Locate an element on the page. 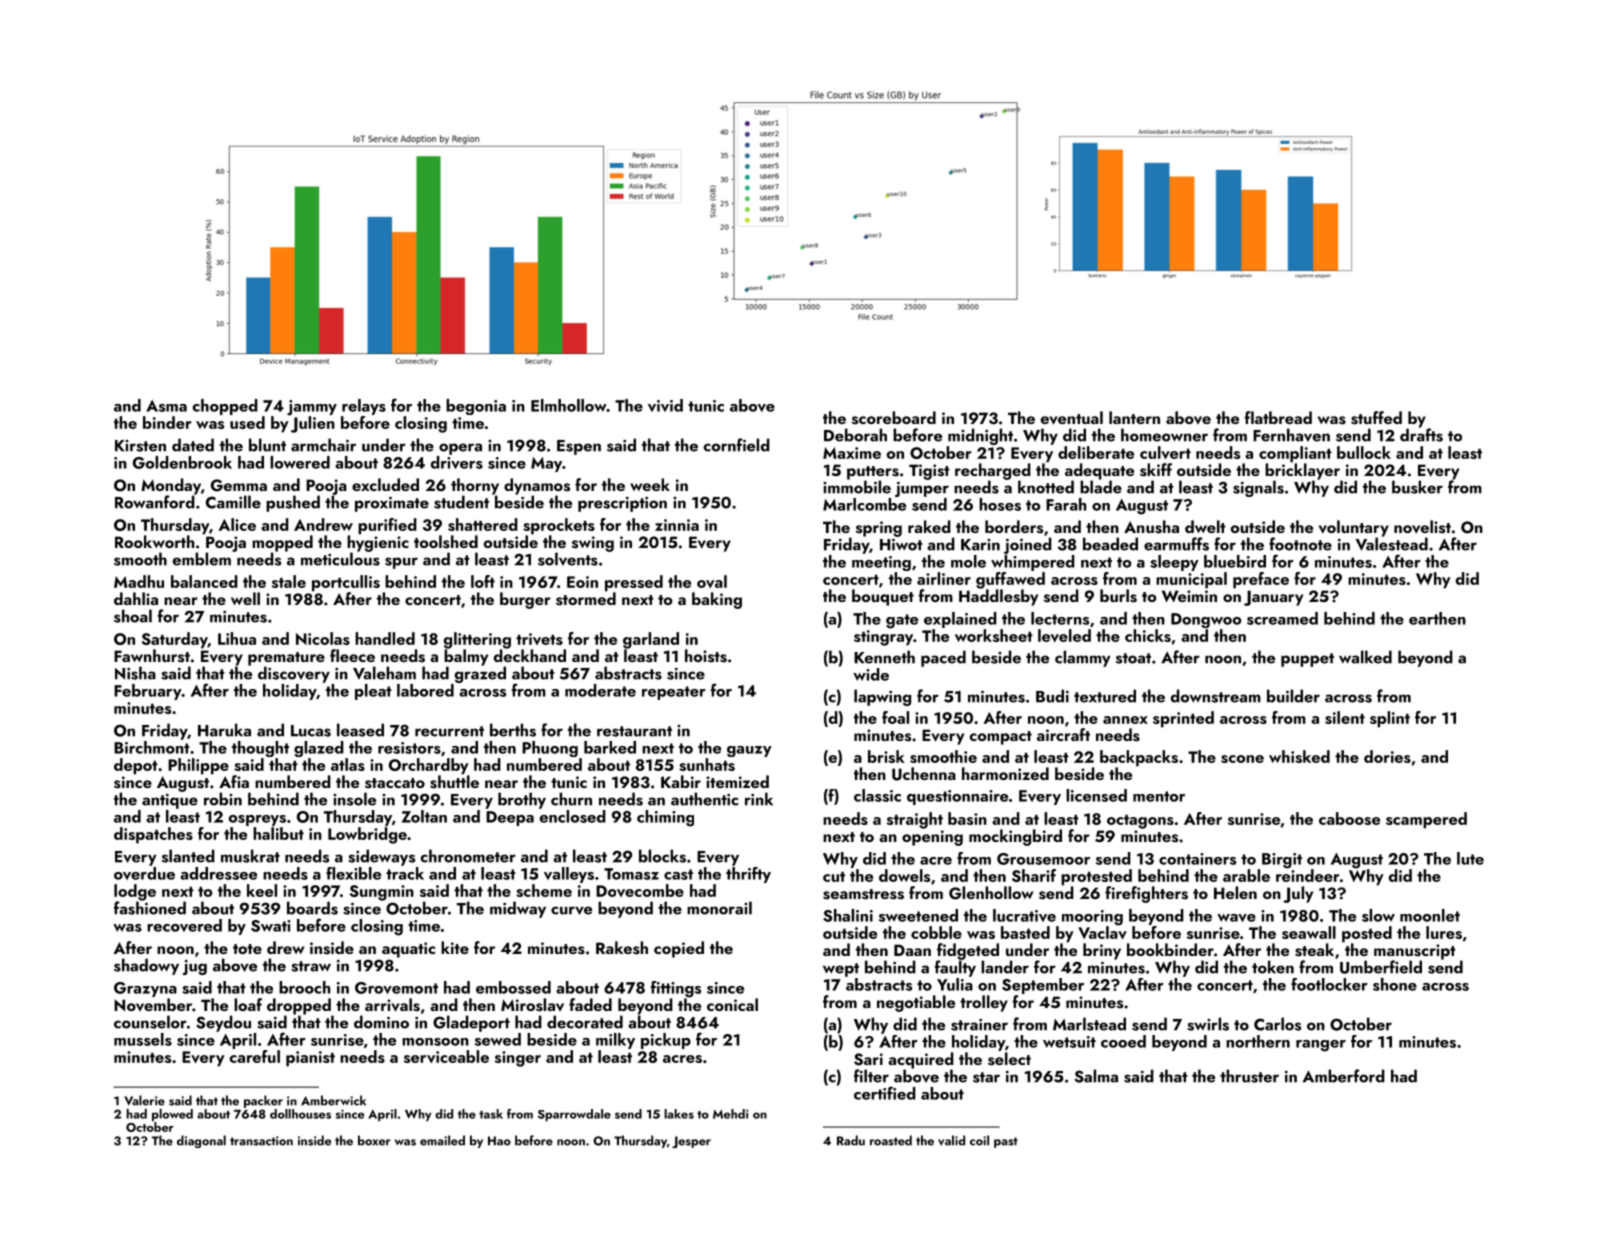 The height and width of the document is (1235, 1598). week is located at coordinates (650, 484).
